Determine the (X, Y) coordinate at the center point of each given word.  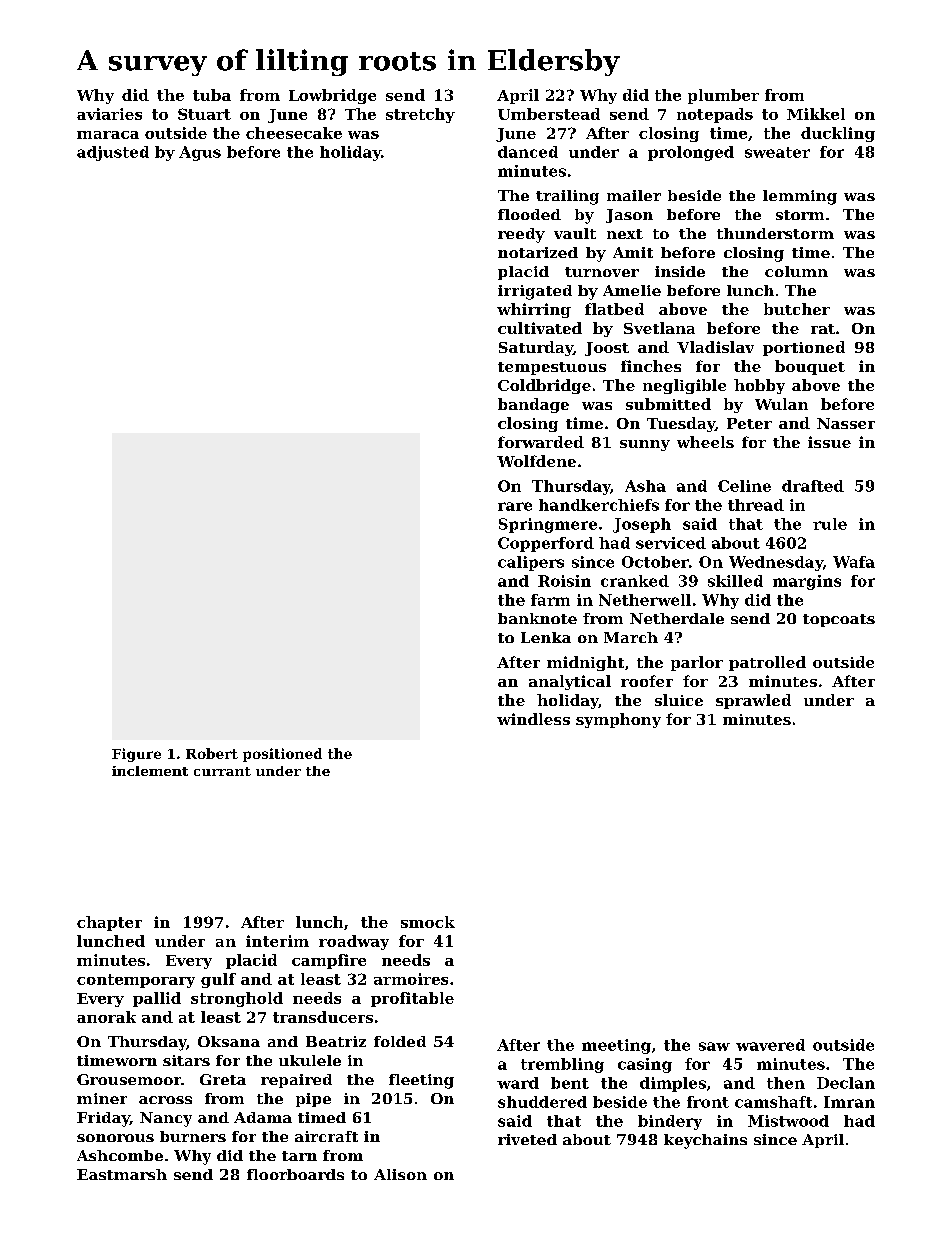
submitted (668, 404)
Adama (263, 1117)
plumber (723, 96)
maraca (108, 135)
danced (528, 152)
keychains (705, 1141)
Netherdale (677, 618)
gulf (218, 980)
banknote (537, 618)
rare (515, 506)
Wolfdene (536, 461)
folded (400, 1041)
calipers (531, 563)
